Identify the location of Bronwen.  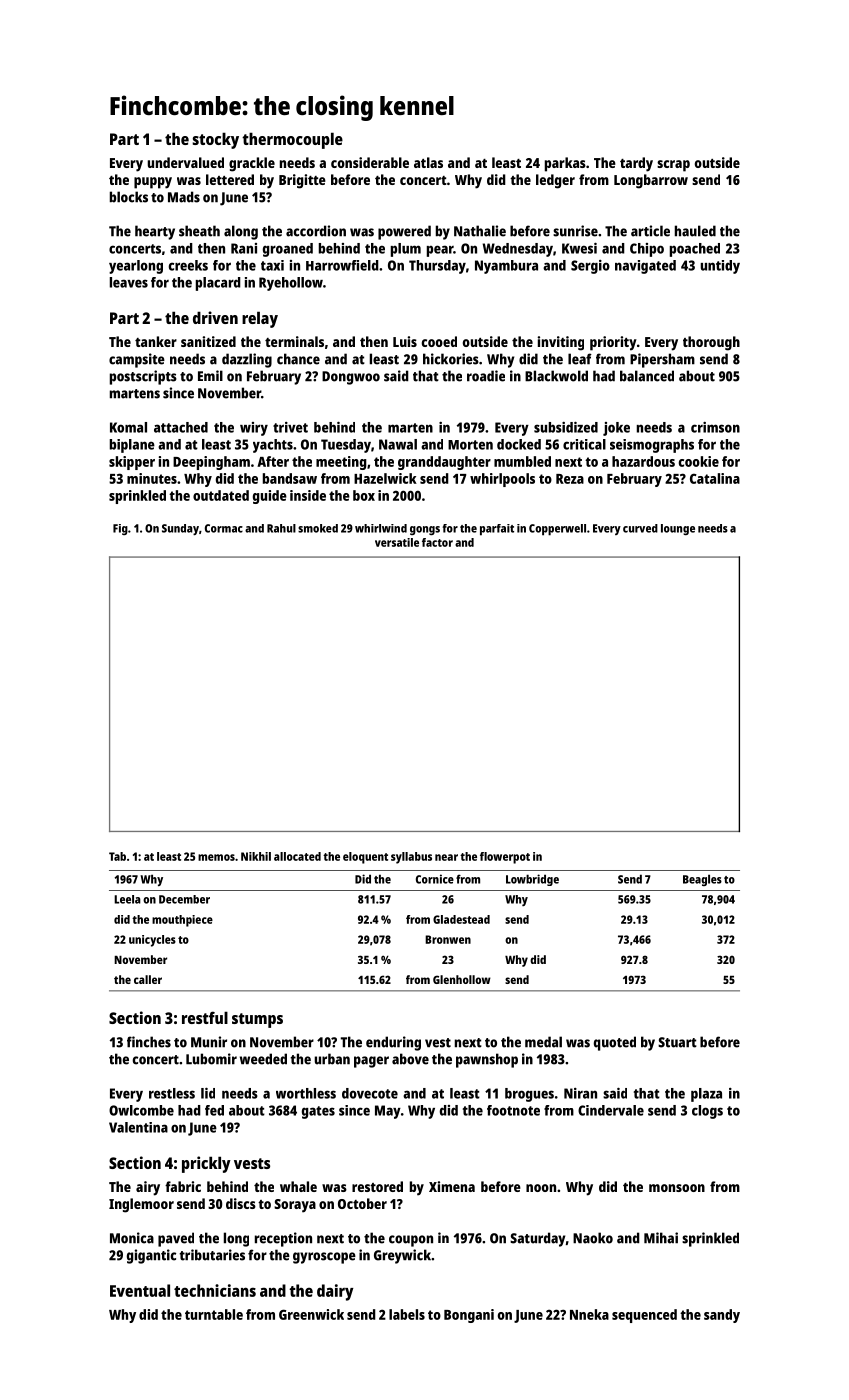
(448, 939).
